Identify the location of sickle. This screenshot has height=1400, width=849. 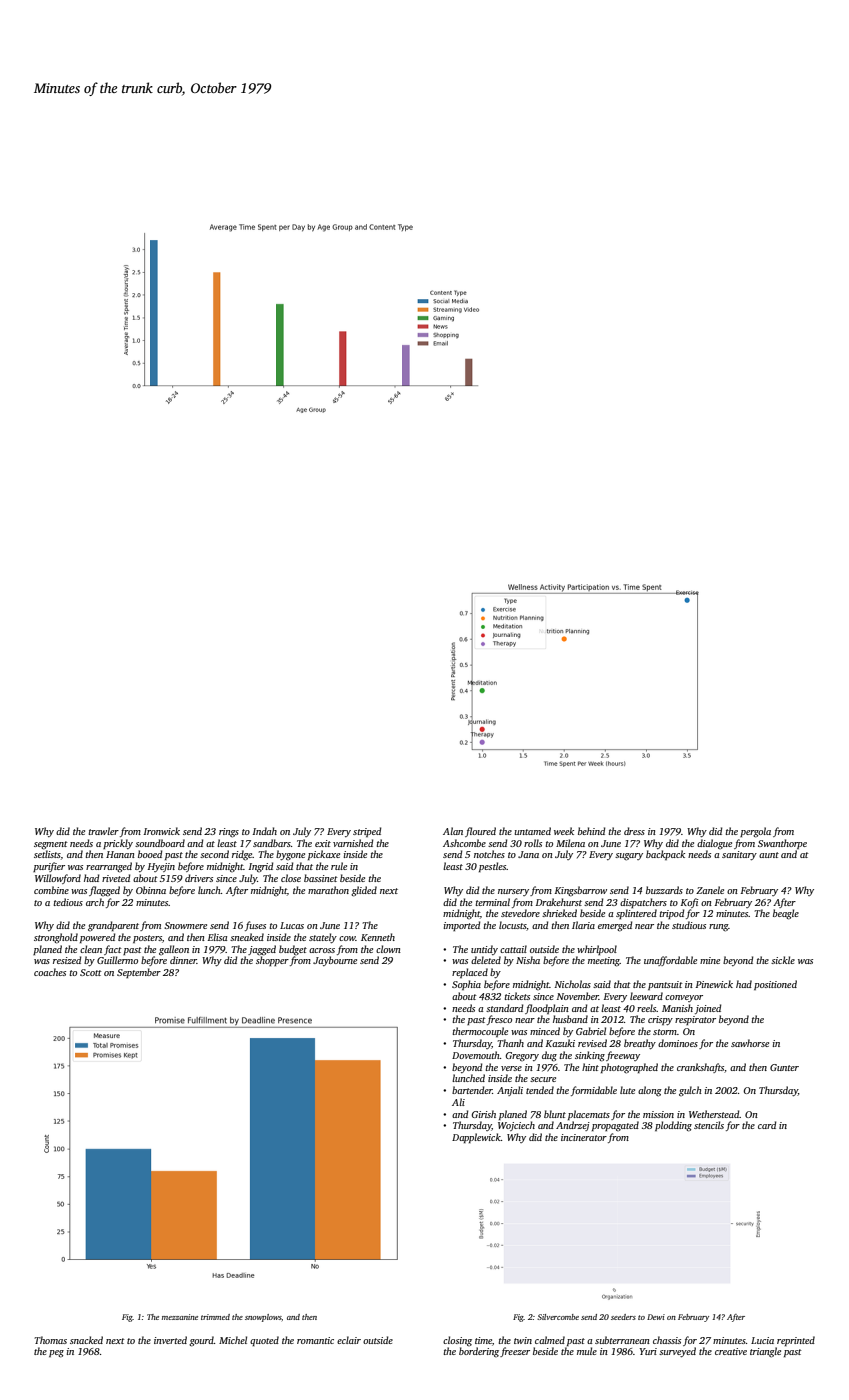
(783, 960).
